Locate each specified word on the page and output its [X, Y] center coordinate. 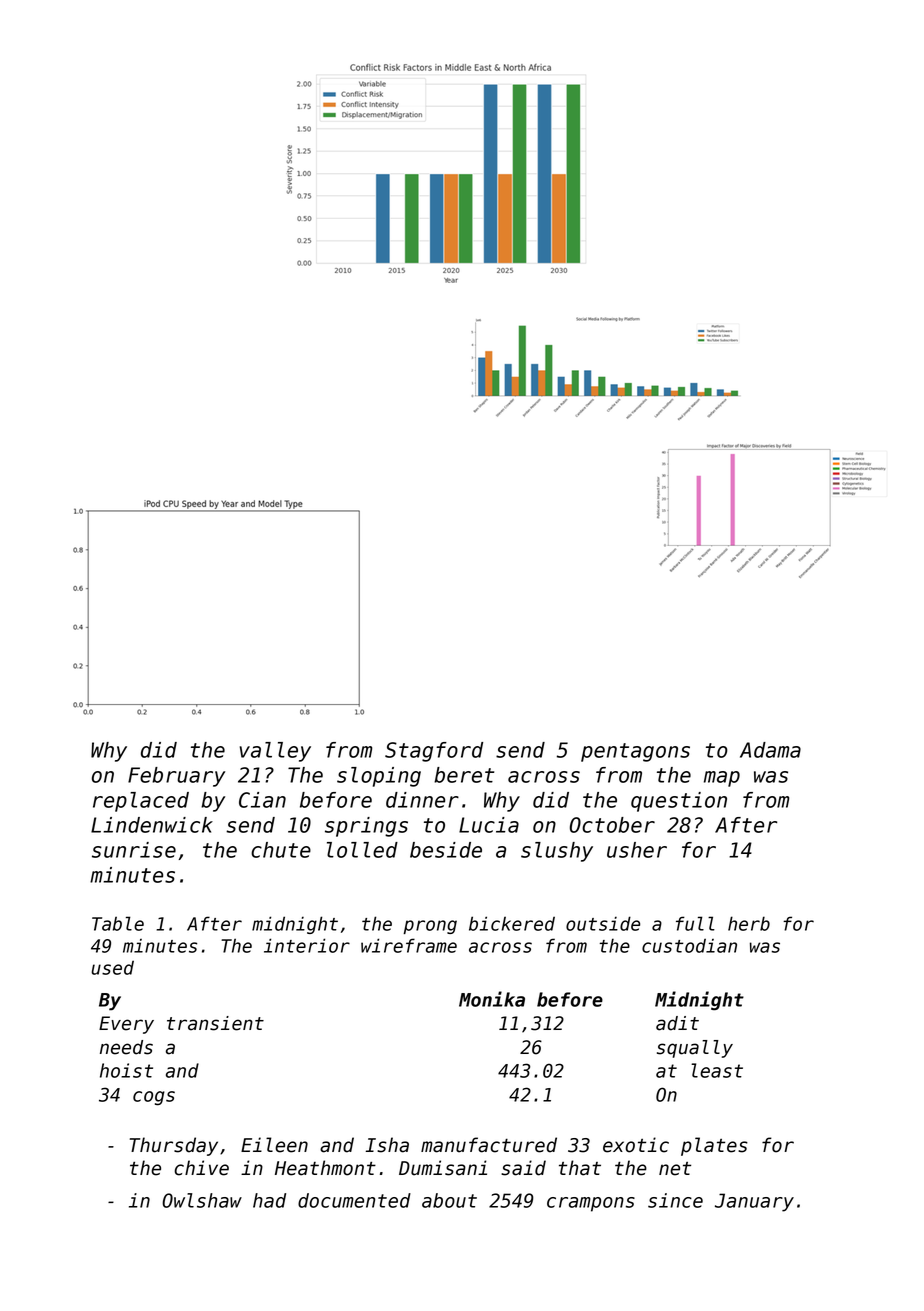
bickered [512, 923]
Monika [492, 999]
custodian [689, 945]
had [269, 1200]
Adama [770, 750]
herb [749, 923]
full [695, 923]
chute [281, 850]
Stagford [434, 752]
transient [215, 1023]
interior [307, 945]
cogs [154, 1098]
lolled [362, 850]
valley [275, 752]
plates [714, 1146]
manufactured [489, 1145]
